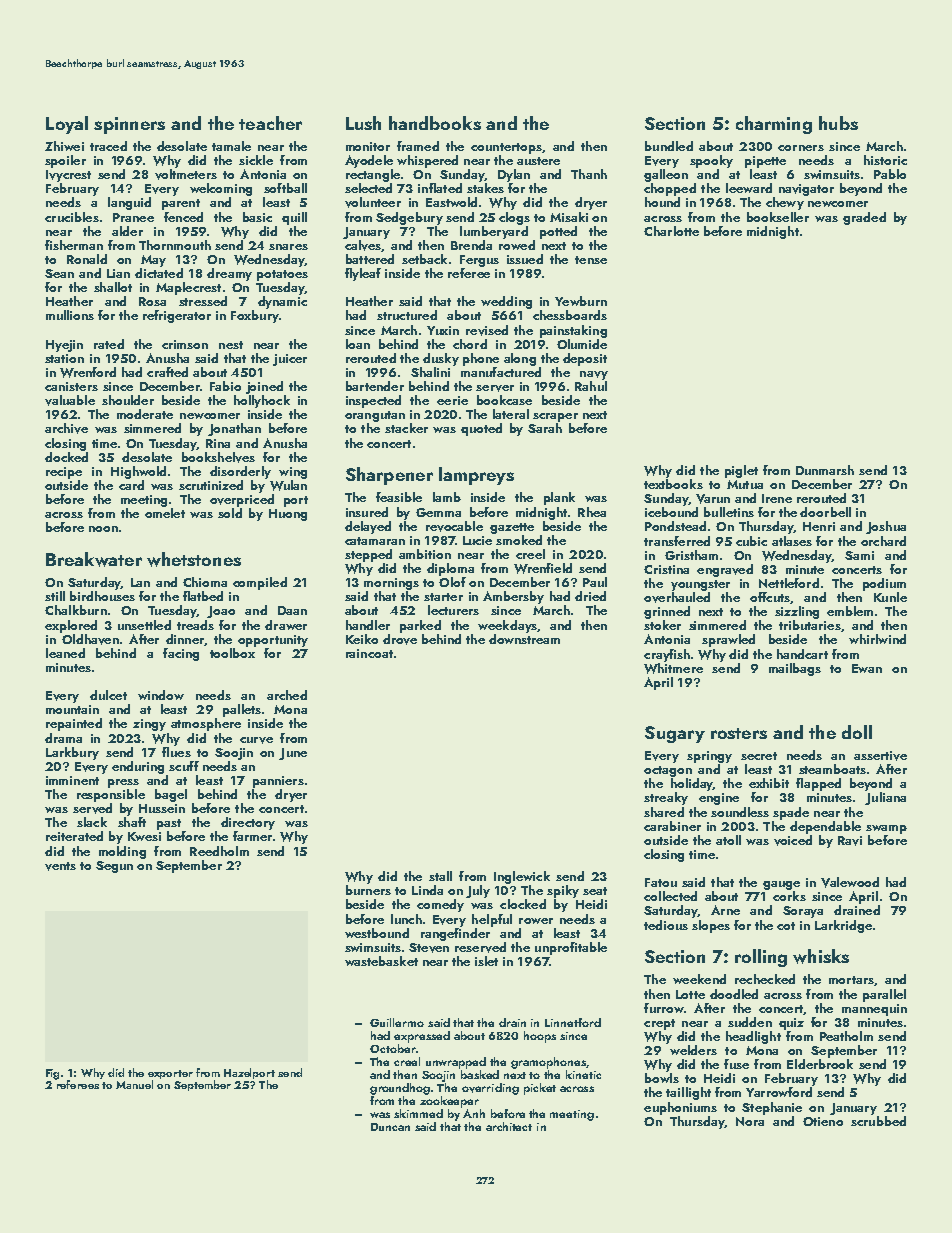 Image resolution: width=952 pixels, height=1233 pixels. What do you see at coordinates (138, 472) in the image?
I see `Highwold` at bounding box center [138, 472].
